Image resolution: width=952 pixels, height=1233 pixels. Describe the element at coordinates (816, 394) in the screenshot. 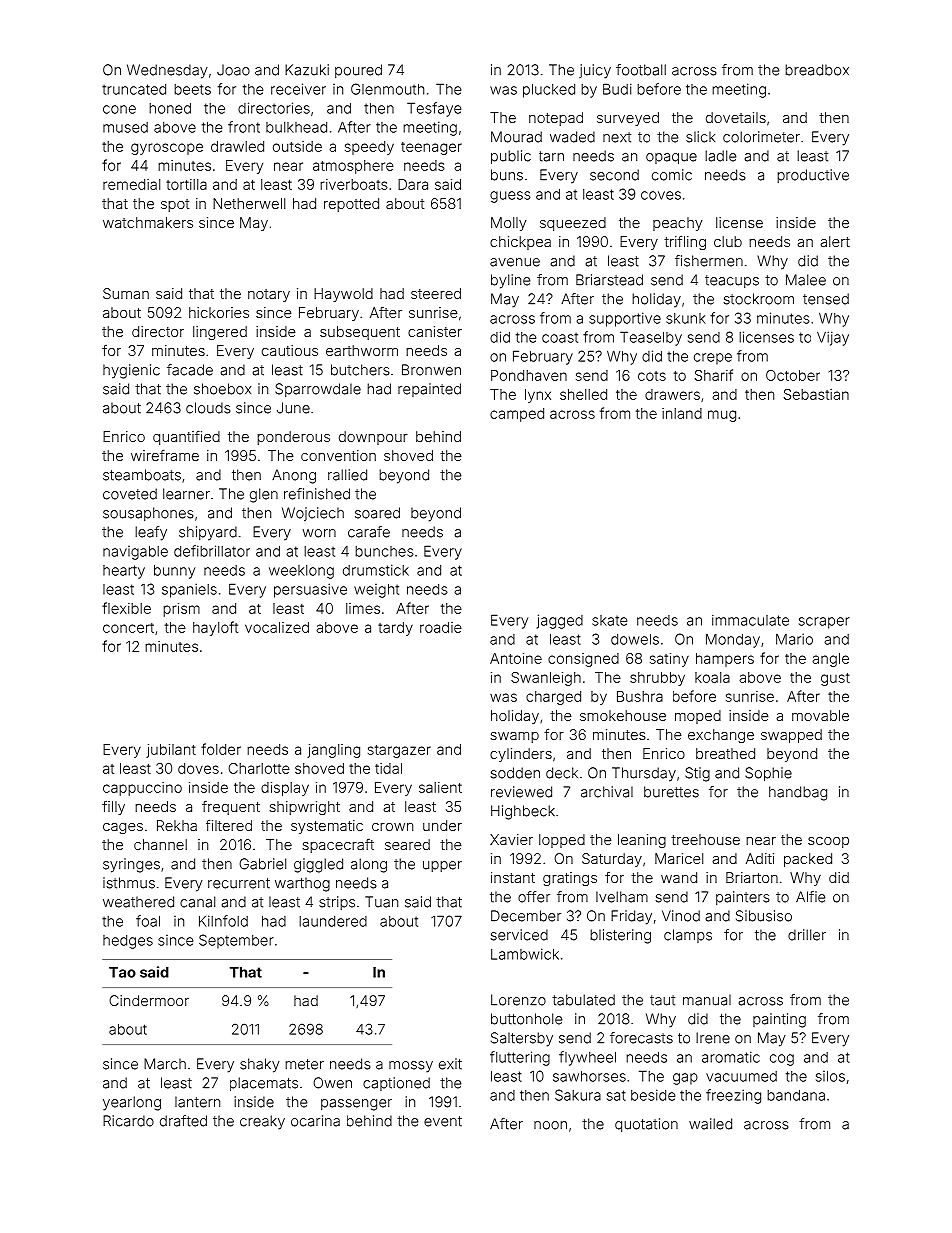

I see `Sebastian` at that location.
